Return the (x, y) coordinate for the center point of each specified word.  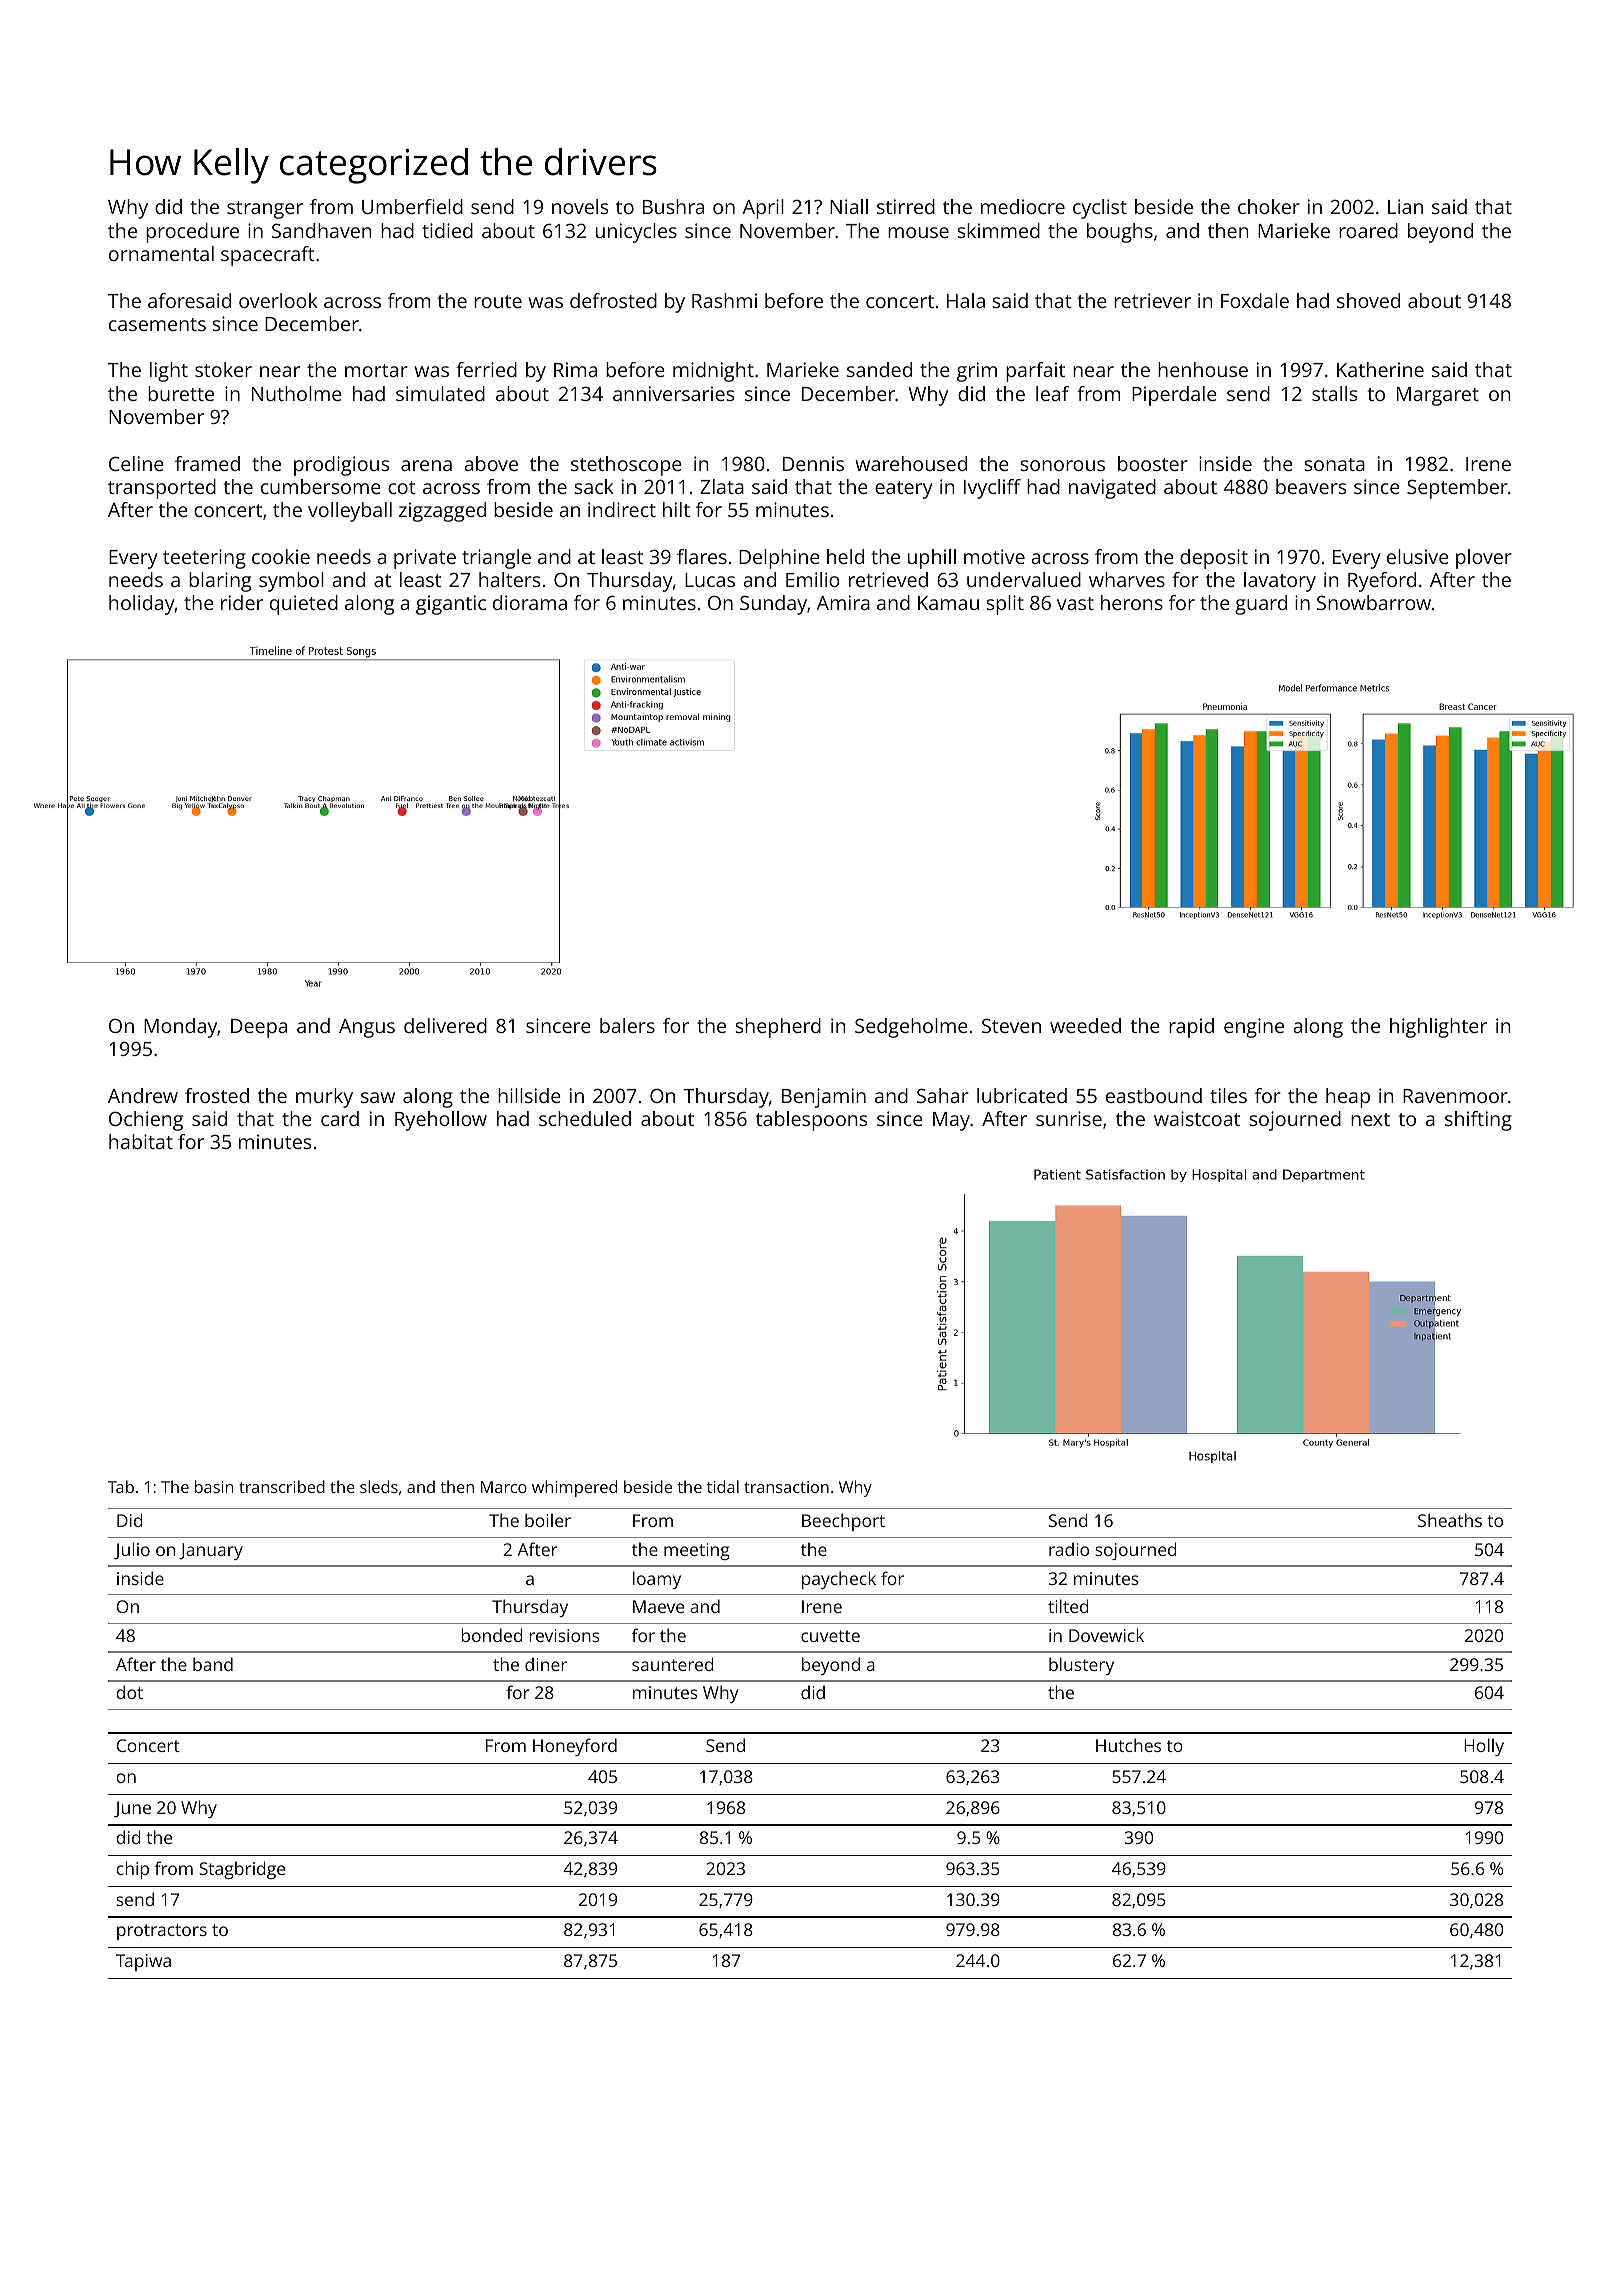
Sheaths (1450, 1520)
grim (977, 372)
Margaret (1438, 396)
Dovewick (1106, 1635)
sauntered (672, 1664)
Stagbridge (242, 1870)
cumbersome (321, 486)
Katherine (1380, 369)
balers (627, 1025)
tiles (1228, 1095)
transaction (786, 1487)
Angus (367, 1028)
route (498, 301)
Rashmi (724, 300)
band (213, 1664)
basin (214, 1486)
